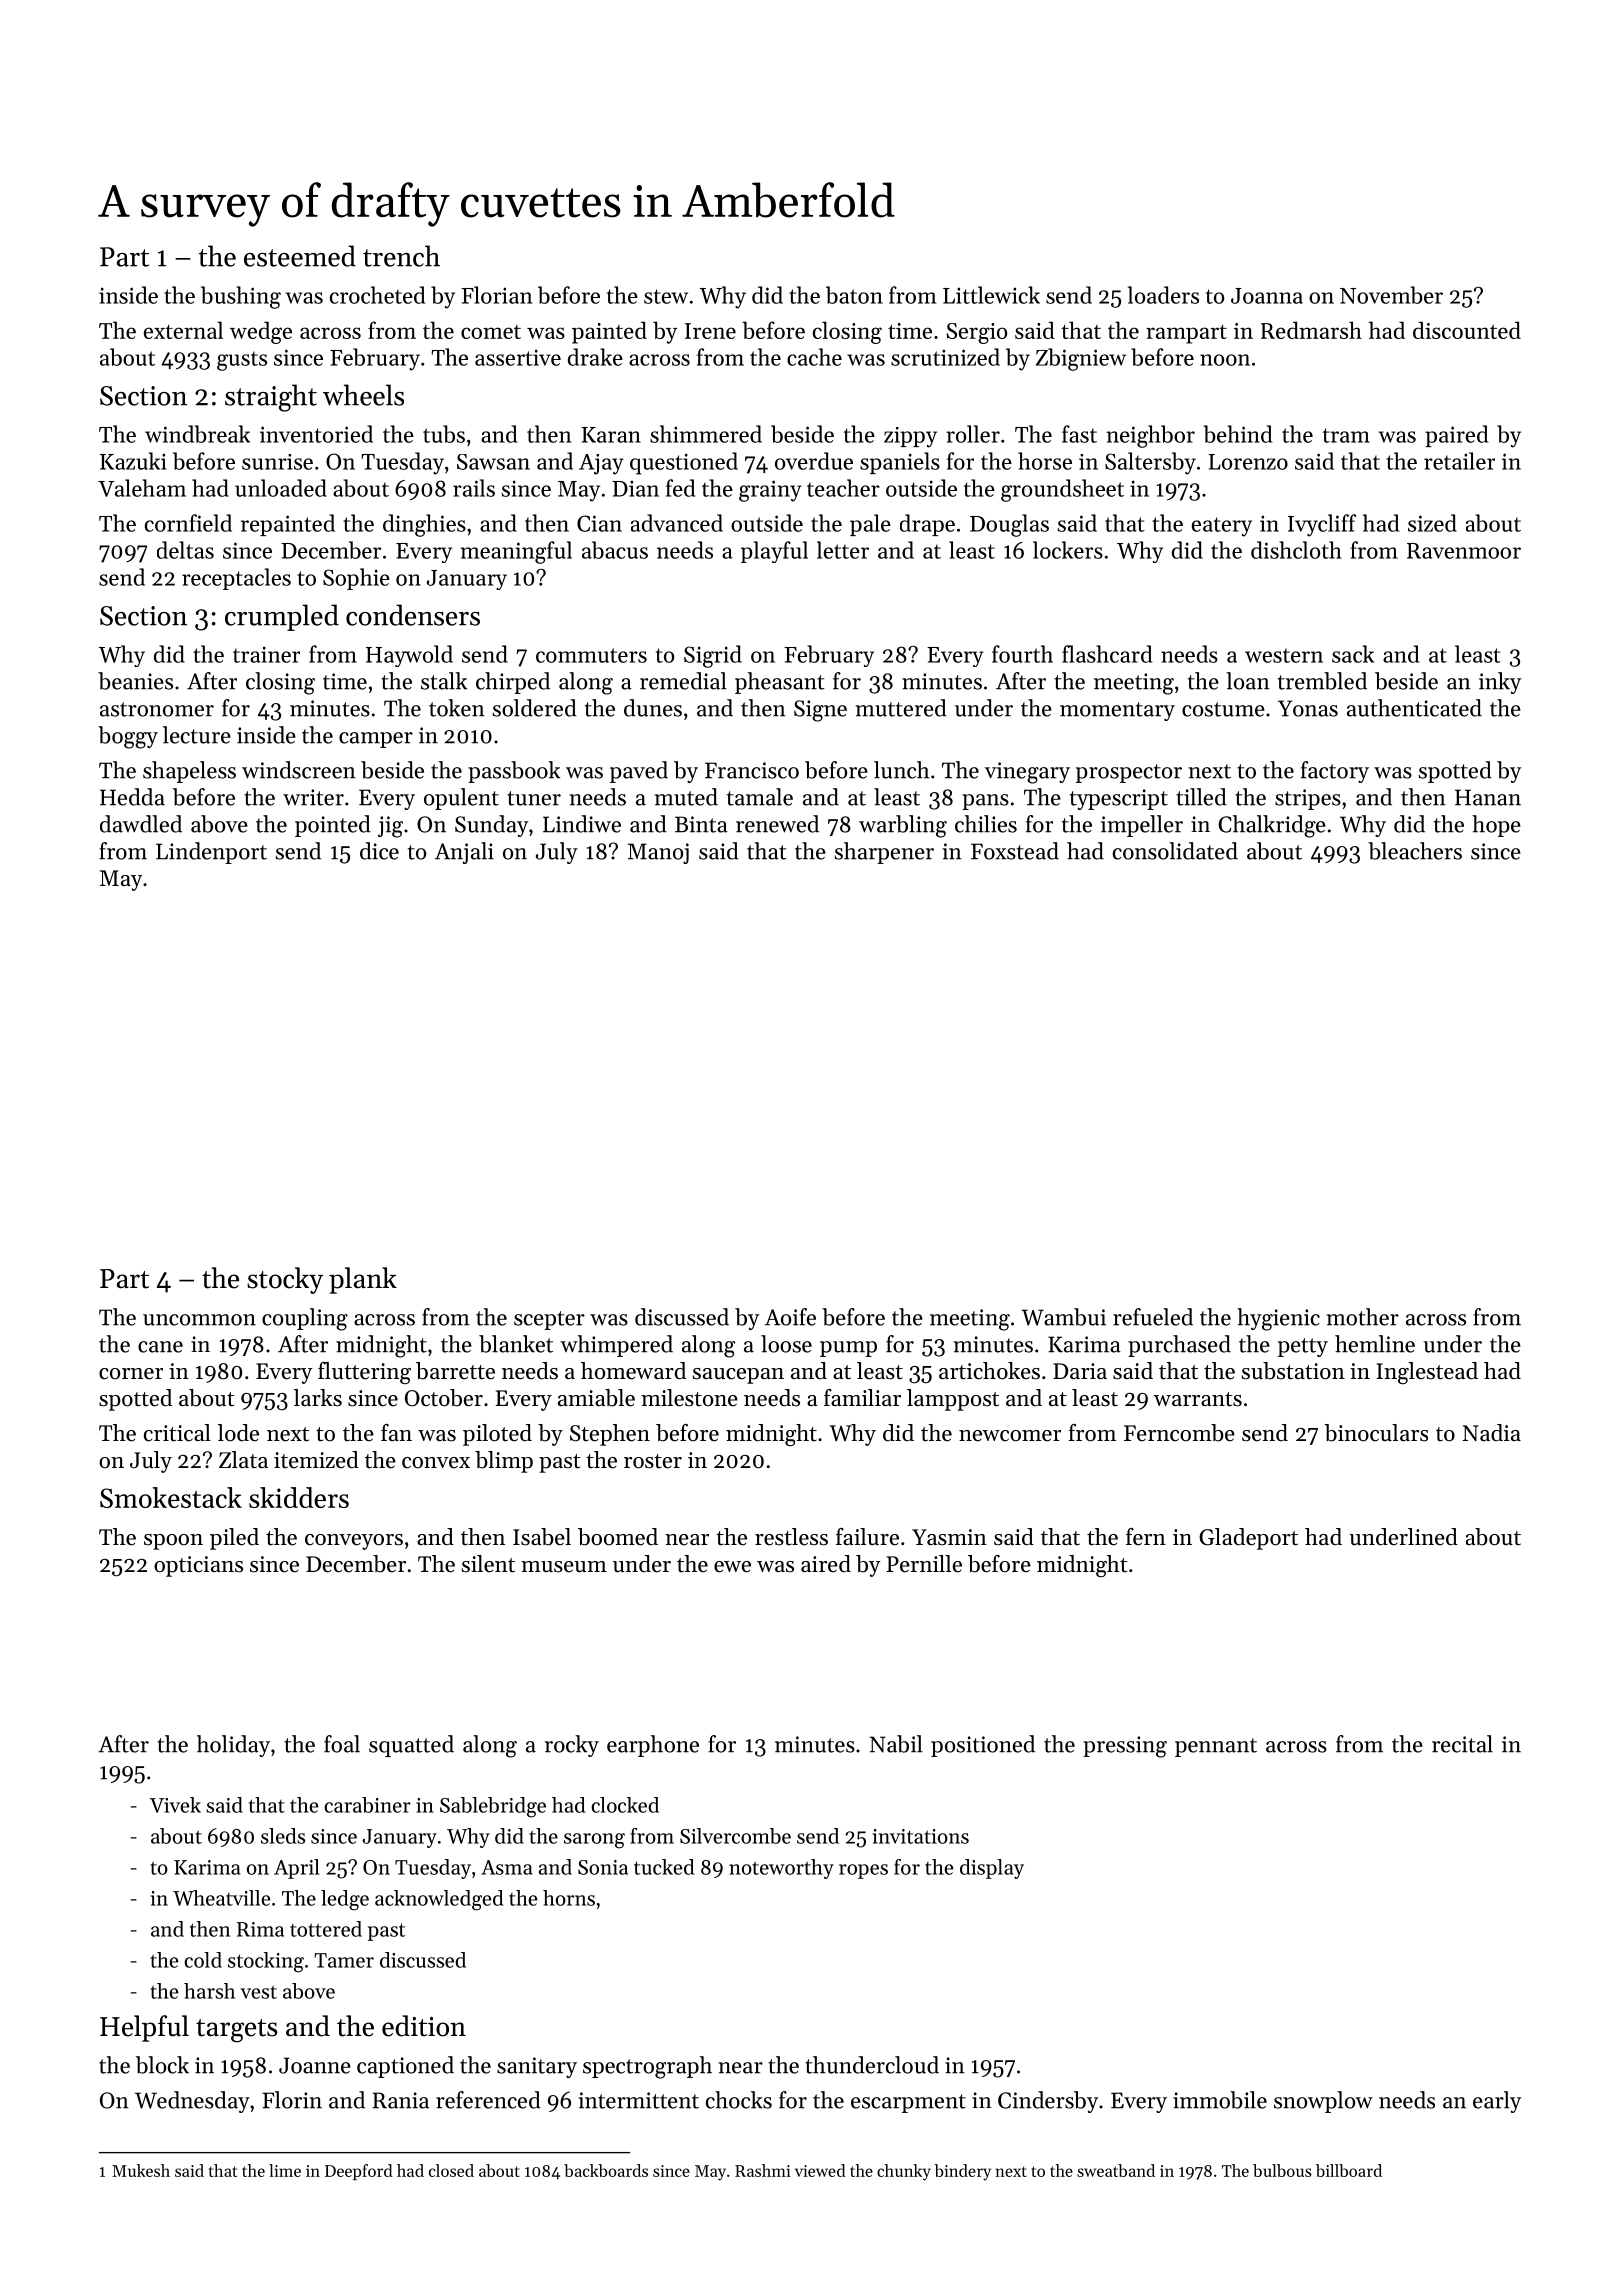 Image resolution: width=1620 pixels, height=2292 pixels. I want to click on eatery, so click(1222, 527).
